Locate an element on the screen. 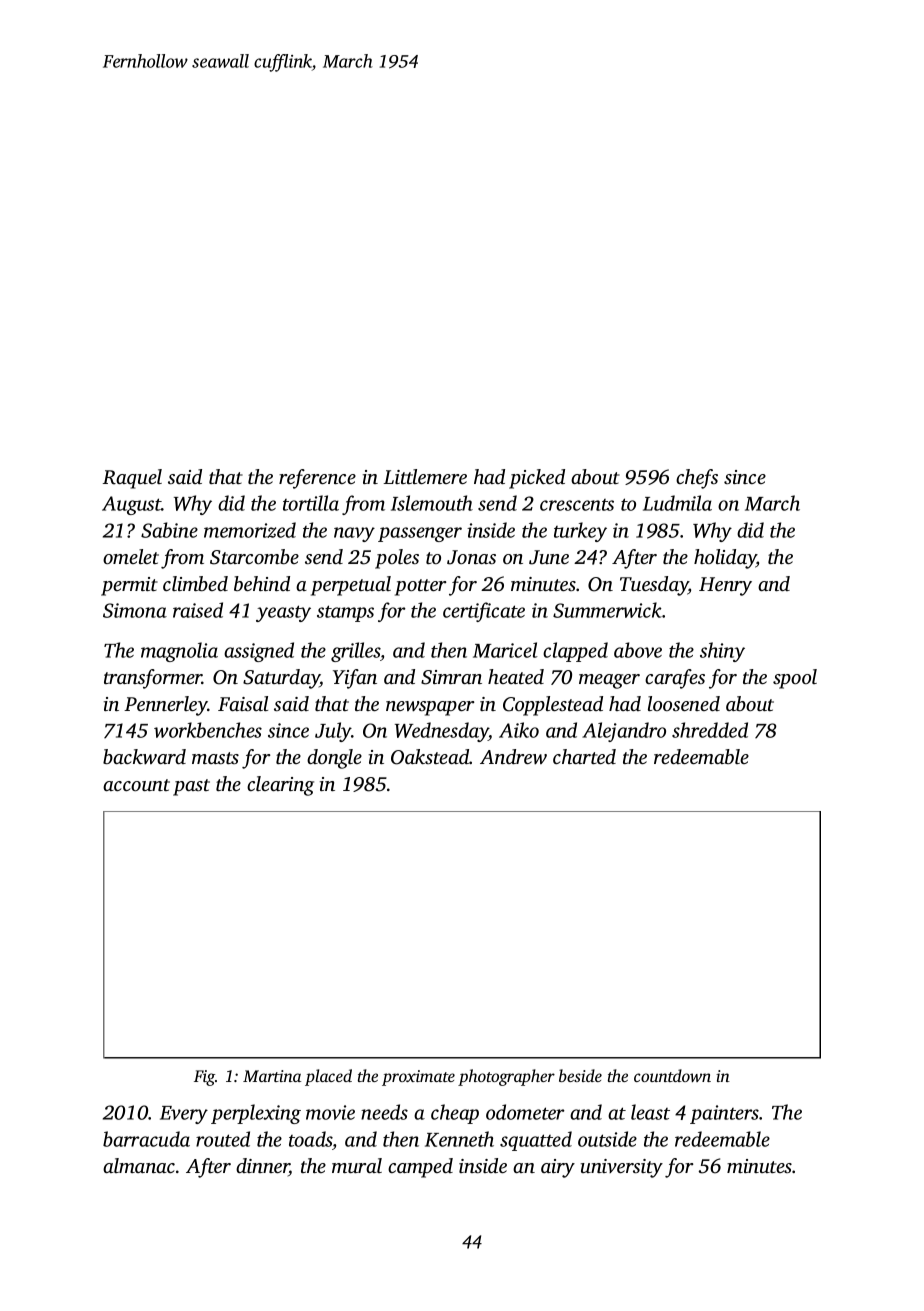  movie is located at coordinates (330, 1112).
